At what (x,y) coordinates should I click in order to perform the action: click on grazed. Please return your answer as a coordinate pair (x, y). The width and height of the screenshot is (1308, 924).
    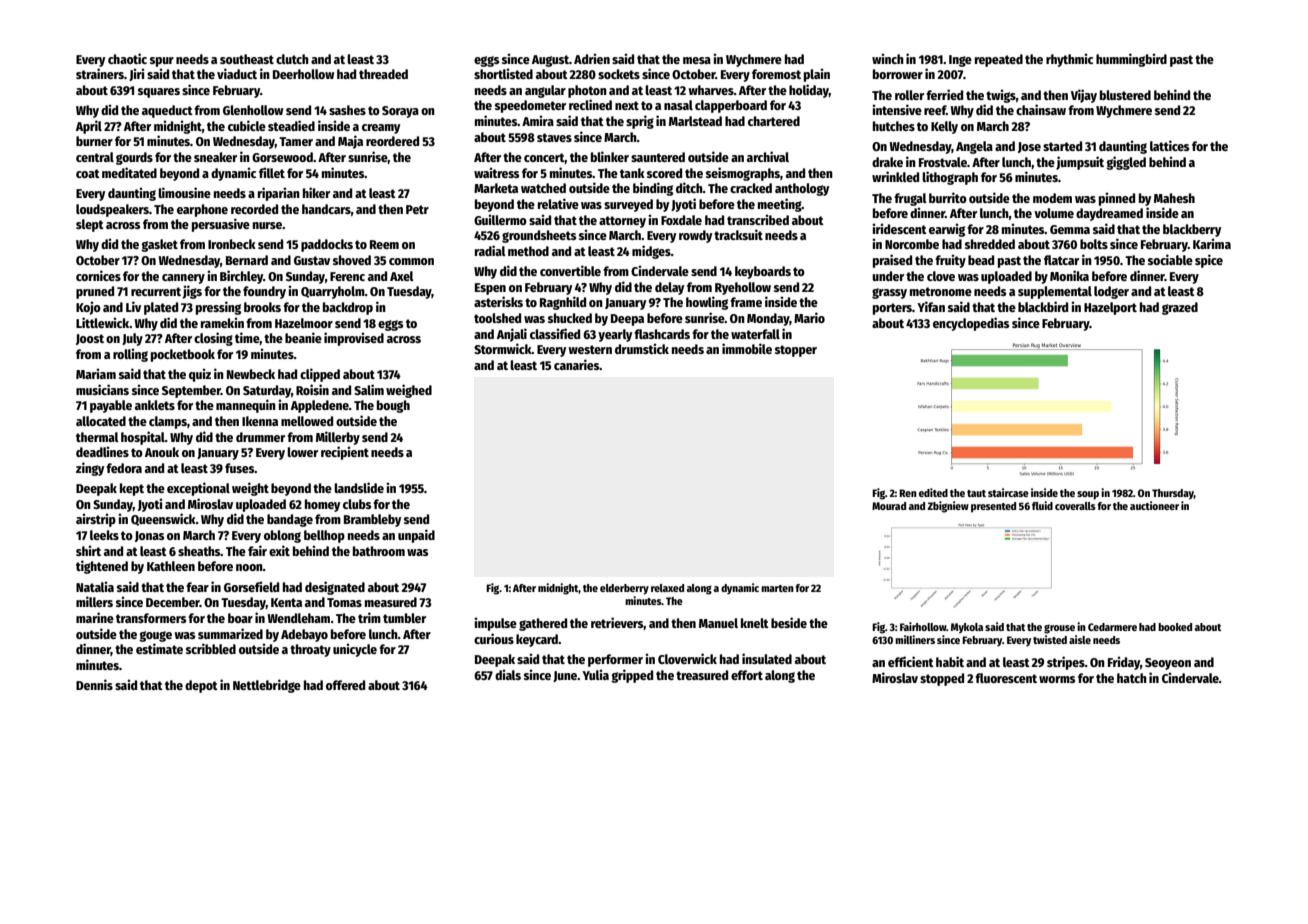
    Looking at the image, I should click on (1180, 308).
